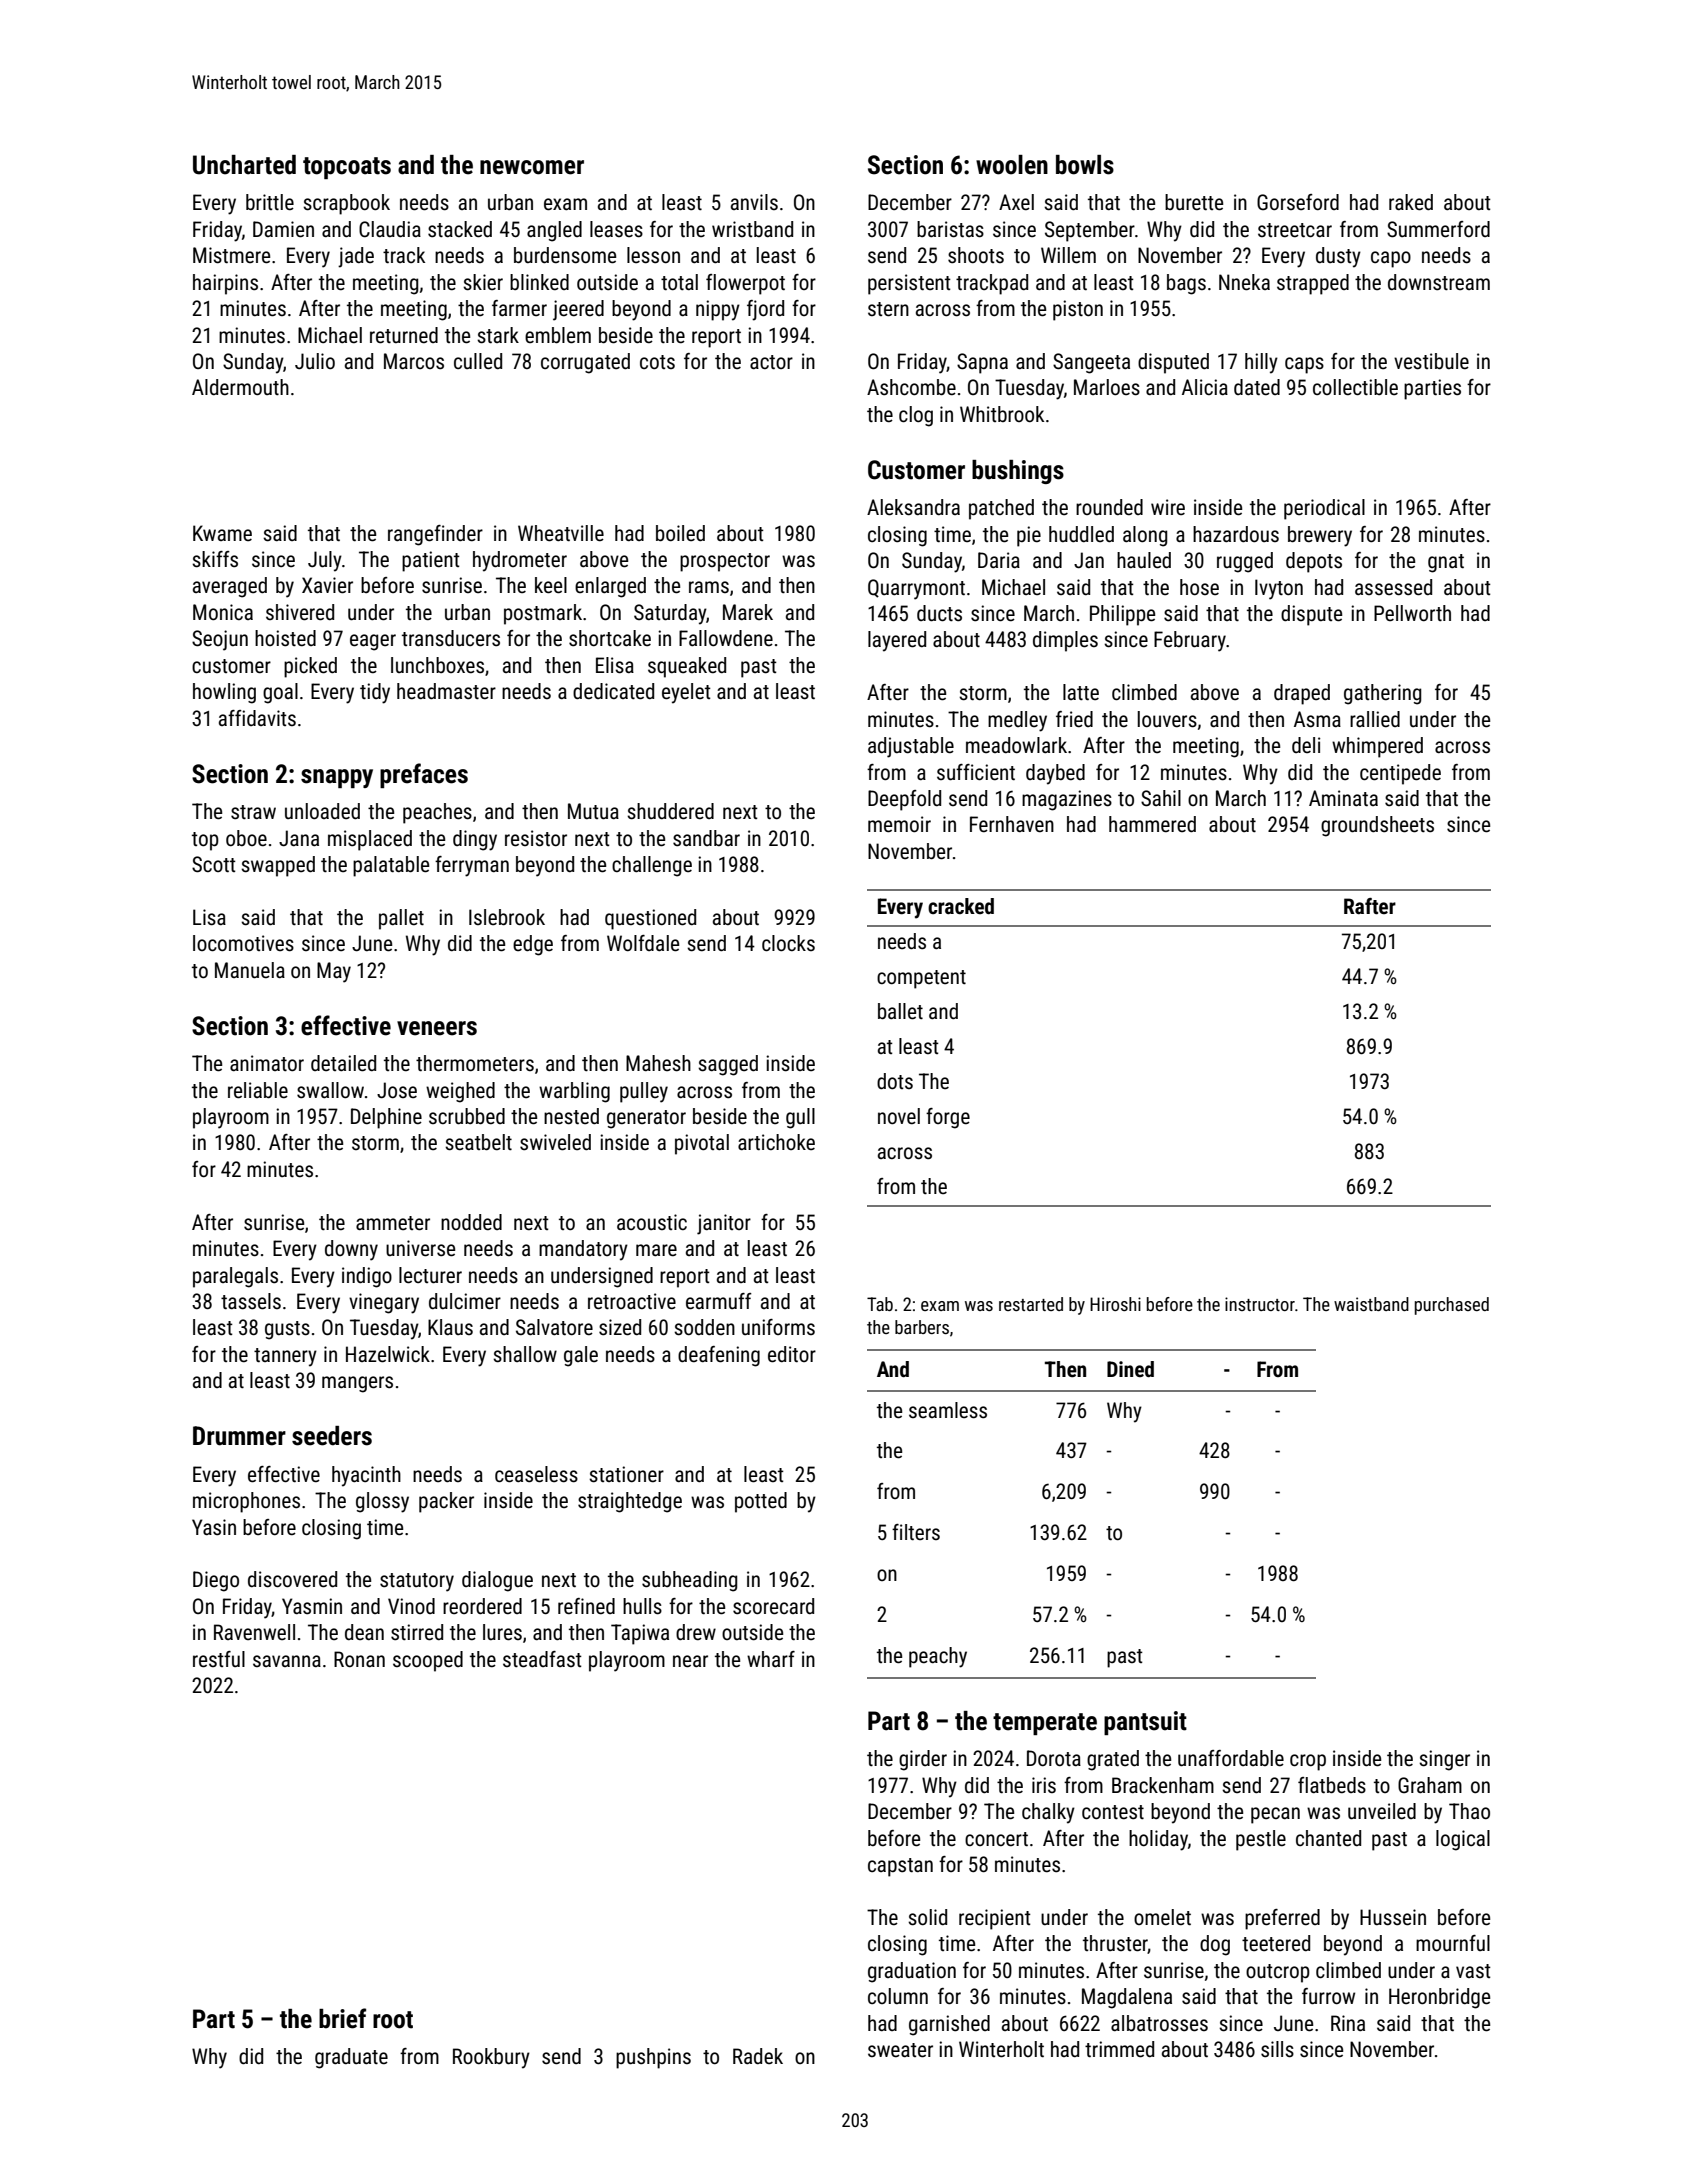 Image resolution: width=1683 pixels, height=2178 pixels. Describe the element at coordinates (244, 165) in the document. I see `Uncharted` at that location.
